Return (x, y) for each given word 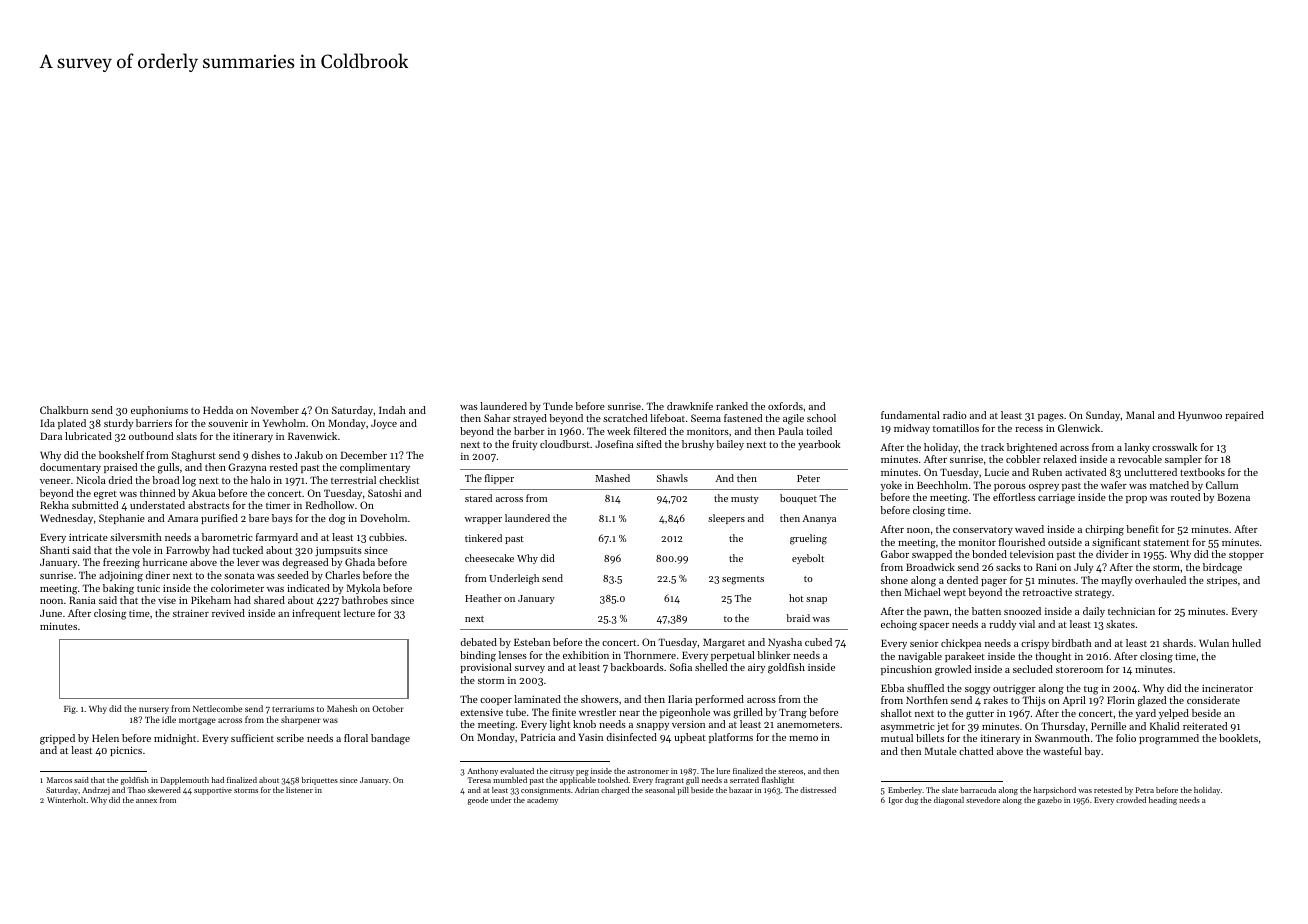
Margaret (724, 643)
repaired (1244, 416)
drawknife (690, 406)
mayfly (1116, 581)
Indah (392, 410)
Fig (70, 710)
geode (478, 801)
